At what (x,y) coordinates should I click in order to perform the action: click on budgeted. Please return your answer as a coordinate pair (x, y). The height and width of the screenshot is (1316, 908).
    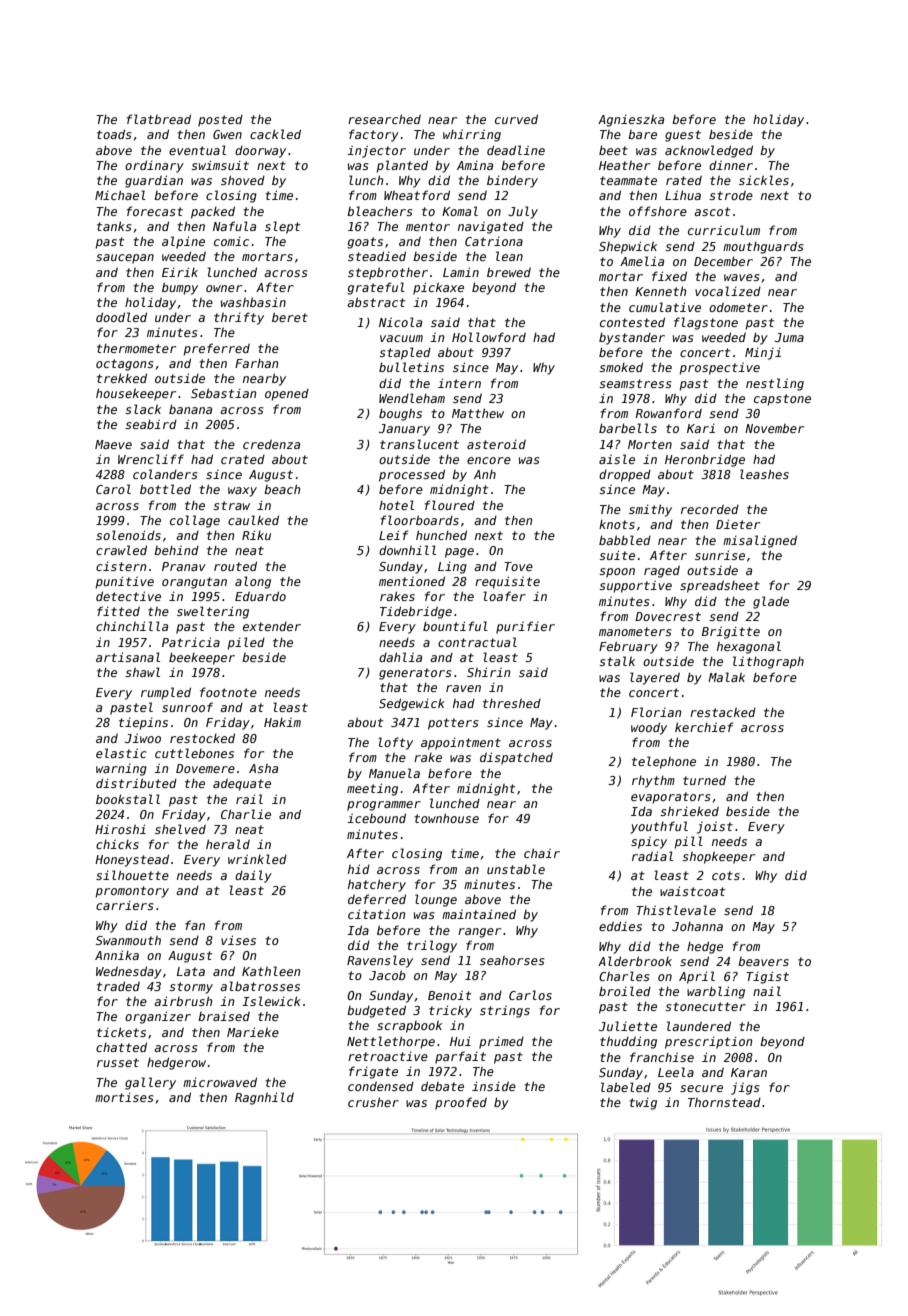
    Looking at the image, I should click on (376, 1011).
